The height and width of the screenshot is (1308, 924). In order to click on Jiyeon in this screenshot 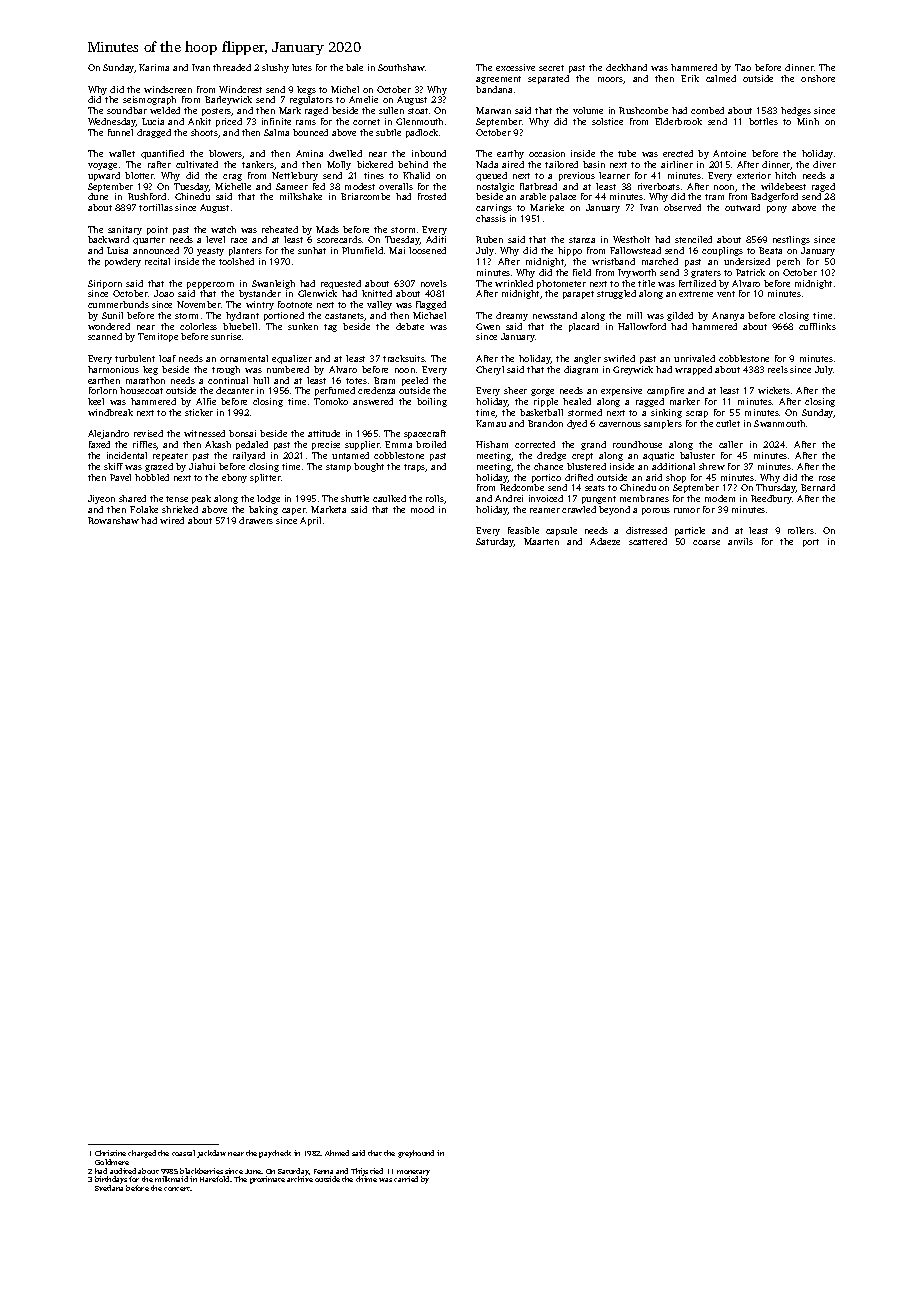, I will do `click(101, 499)`.
